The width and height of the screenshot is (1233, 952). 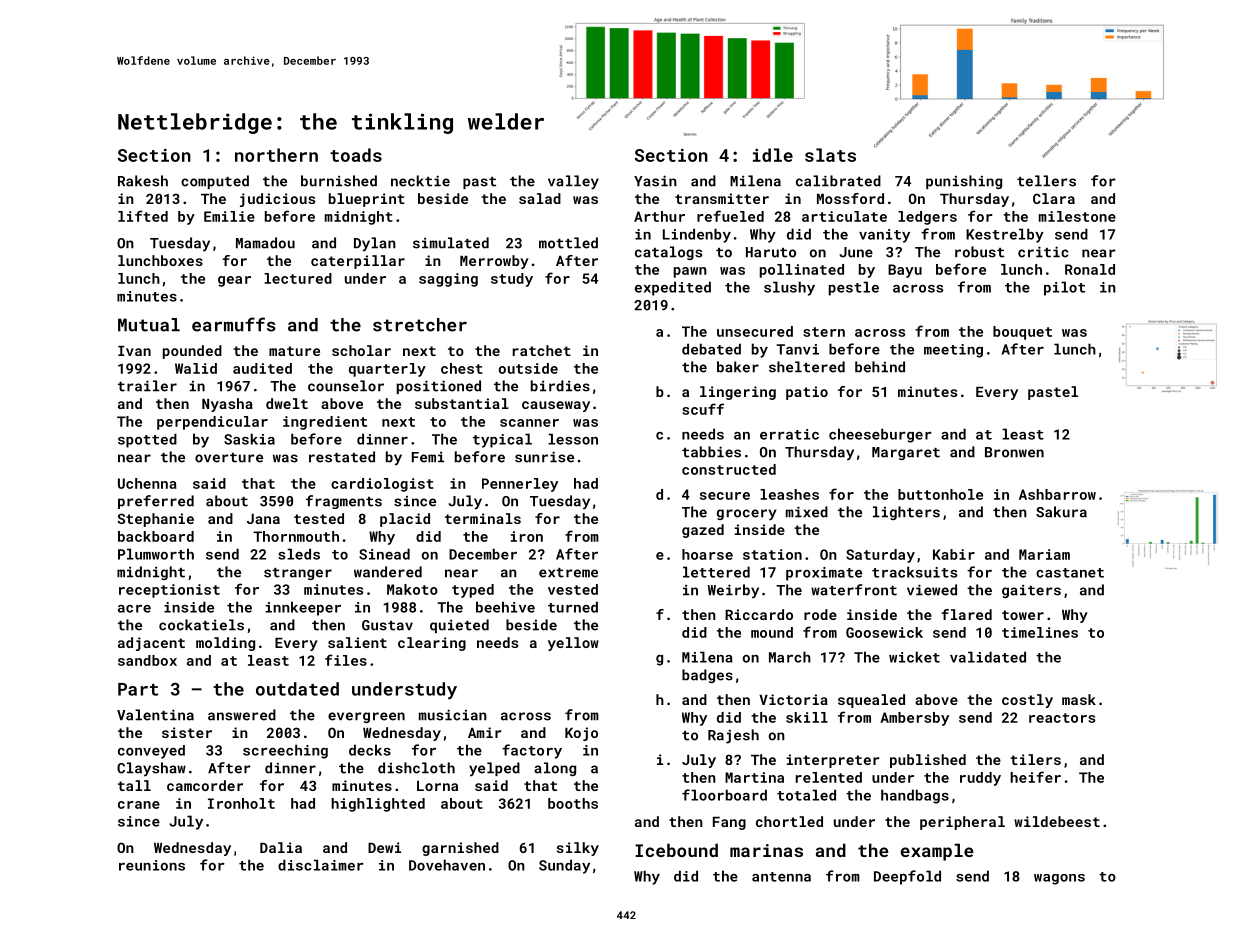 What do you see at coordinates (914, 657) in the screenshot?
I see `wicket` at bounding box center [914, 657].
